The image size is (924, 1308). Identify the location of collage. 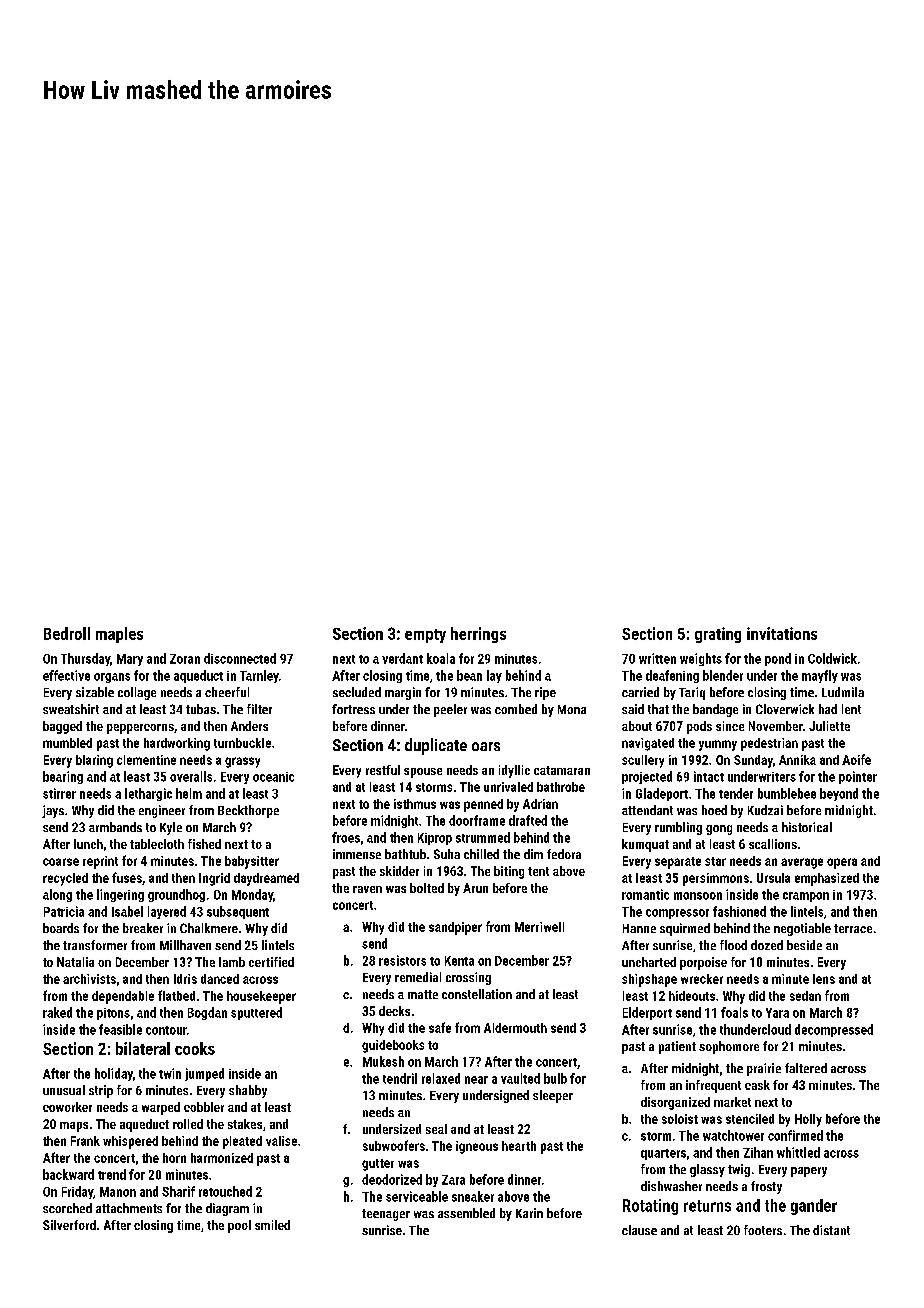
(137, 693).
